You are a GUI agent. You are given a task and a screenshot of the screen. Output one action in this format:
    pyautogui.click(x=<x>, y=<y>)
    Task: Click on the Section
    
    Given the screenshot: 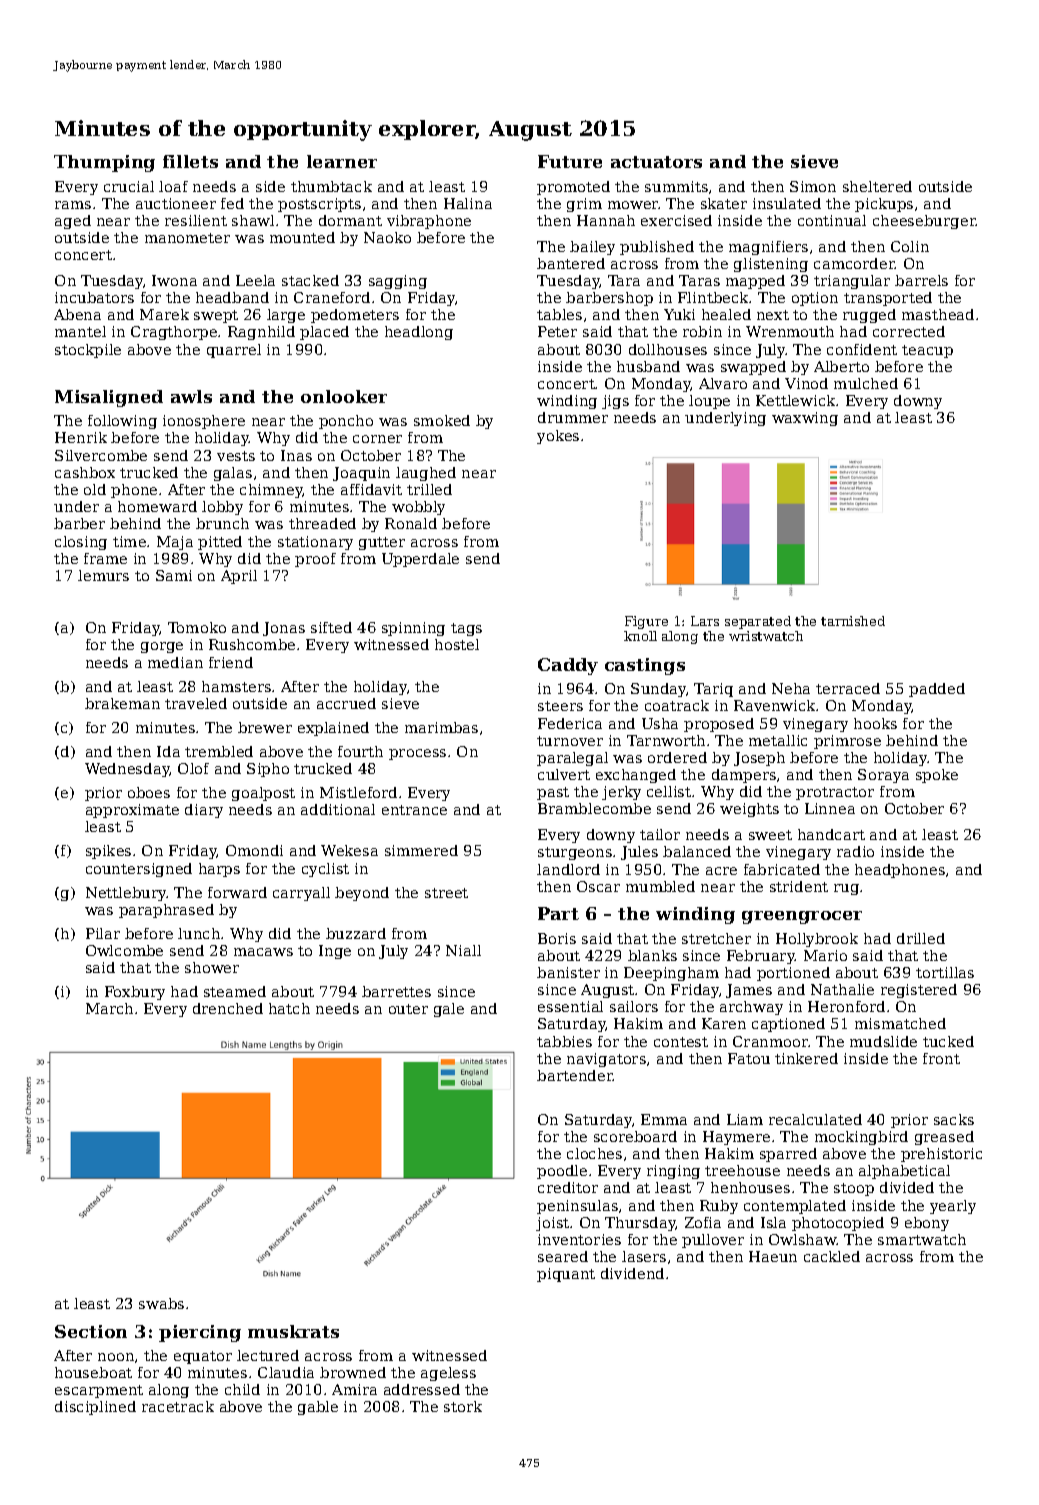 What is the action you would take?
    pyautogui.click(x=91, y=1331)
